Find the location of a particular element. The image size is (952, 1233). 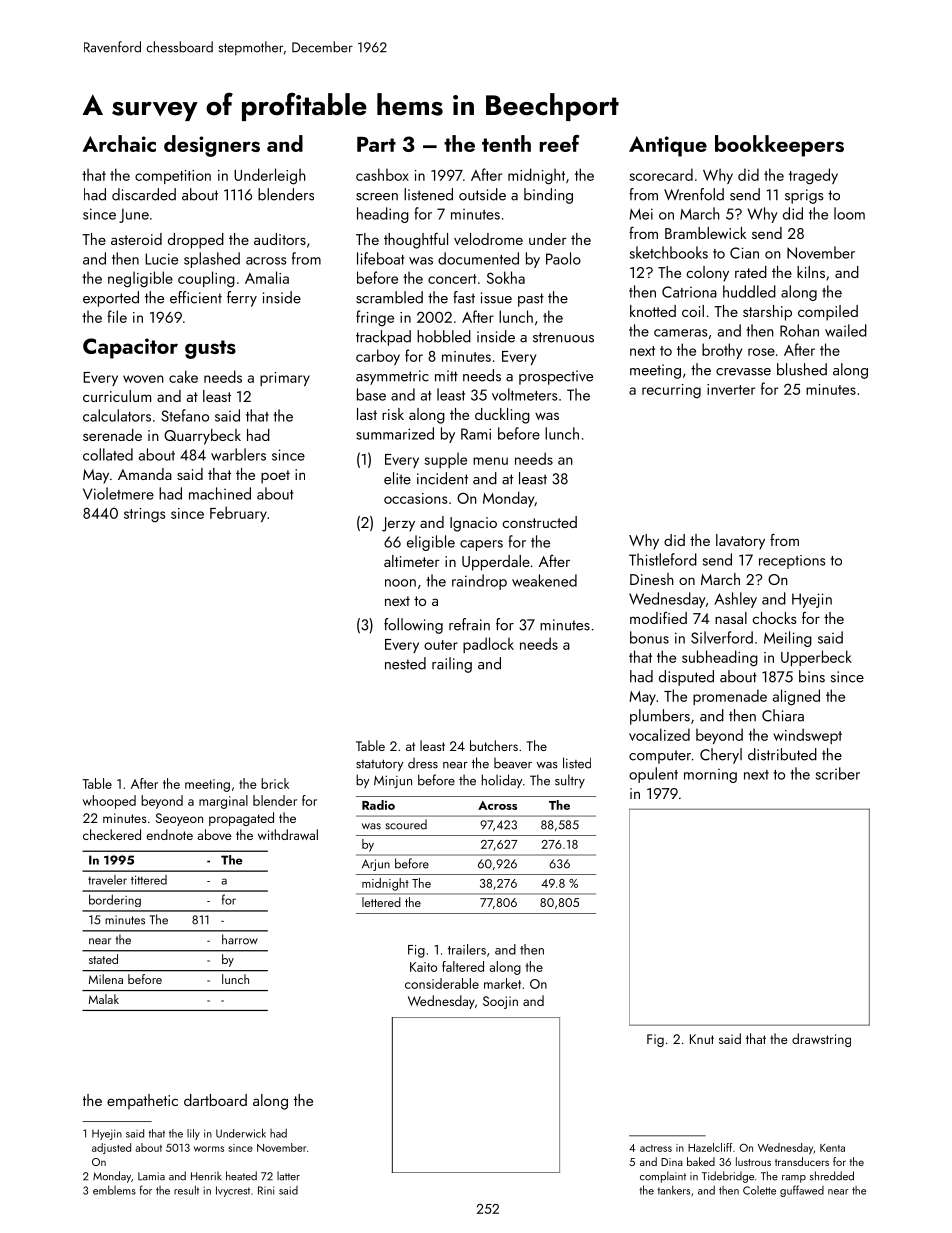

statutory is located at coordinates (380, 765).
